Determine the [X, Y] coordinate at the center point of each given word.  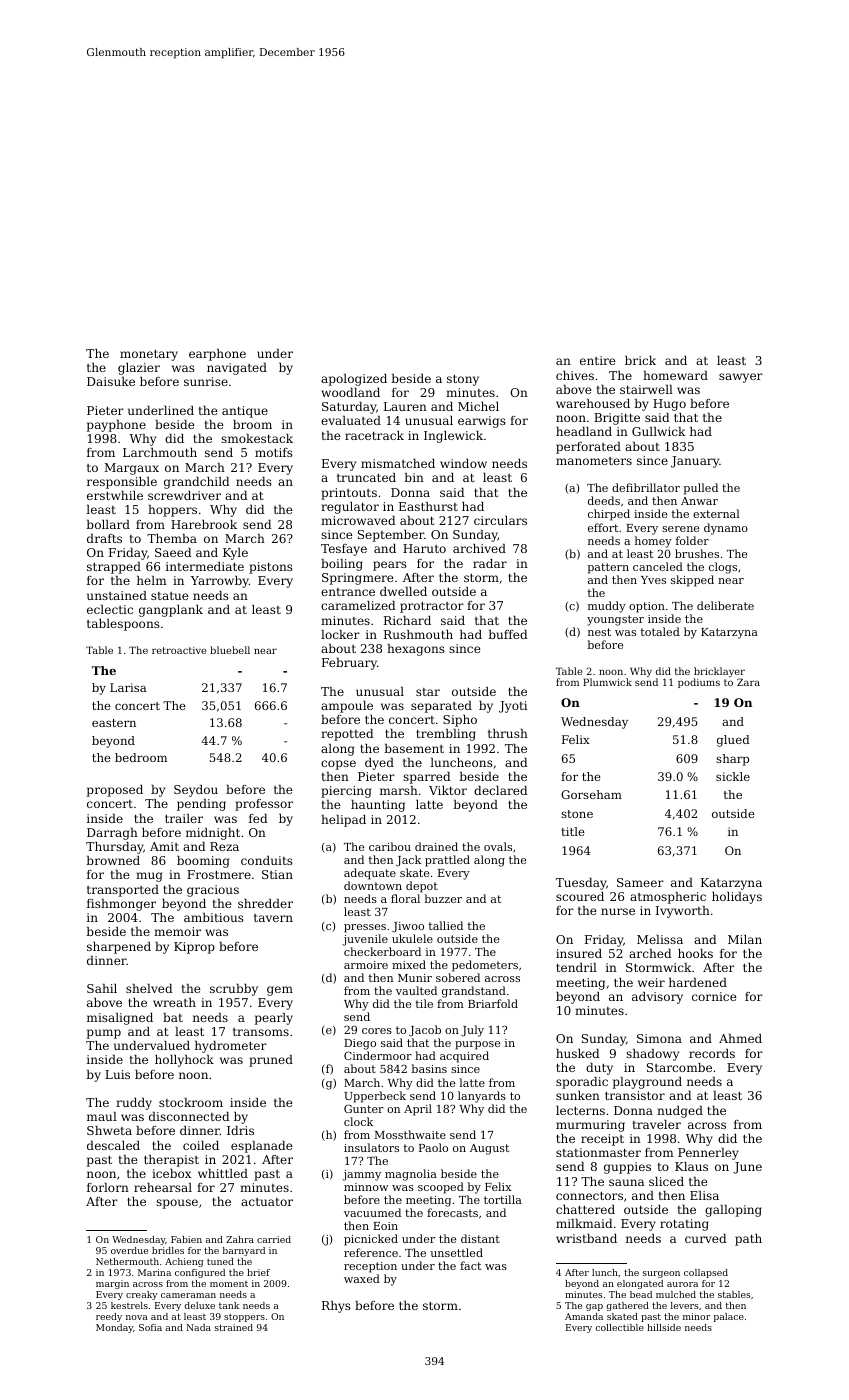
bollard [108, 524]
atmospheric [668, 898]
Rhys [336, 1307]
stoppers [244, 1318]
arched [650, 953]
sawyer [741, 378]
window [463, 463]
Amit [164, 846]
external [716, 513]
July [472, 1031]
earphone [217, 355]
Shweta [109, 1130]
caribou [390, 846]
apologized [354, 380]
